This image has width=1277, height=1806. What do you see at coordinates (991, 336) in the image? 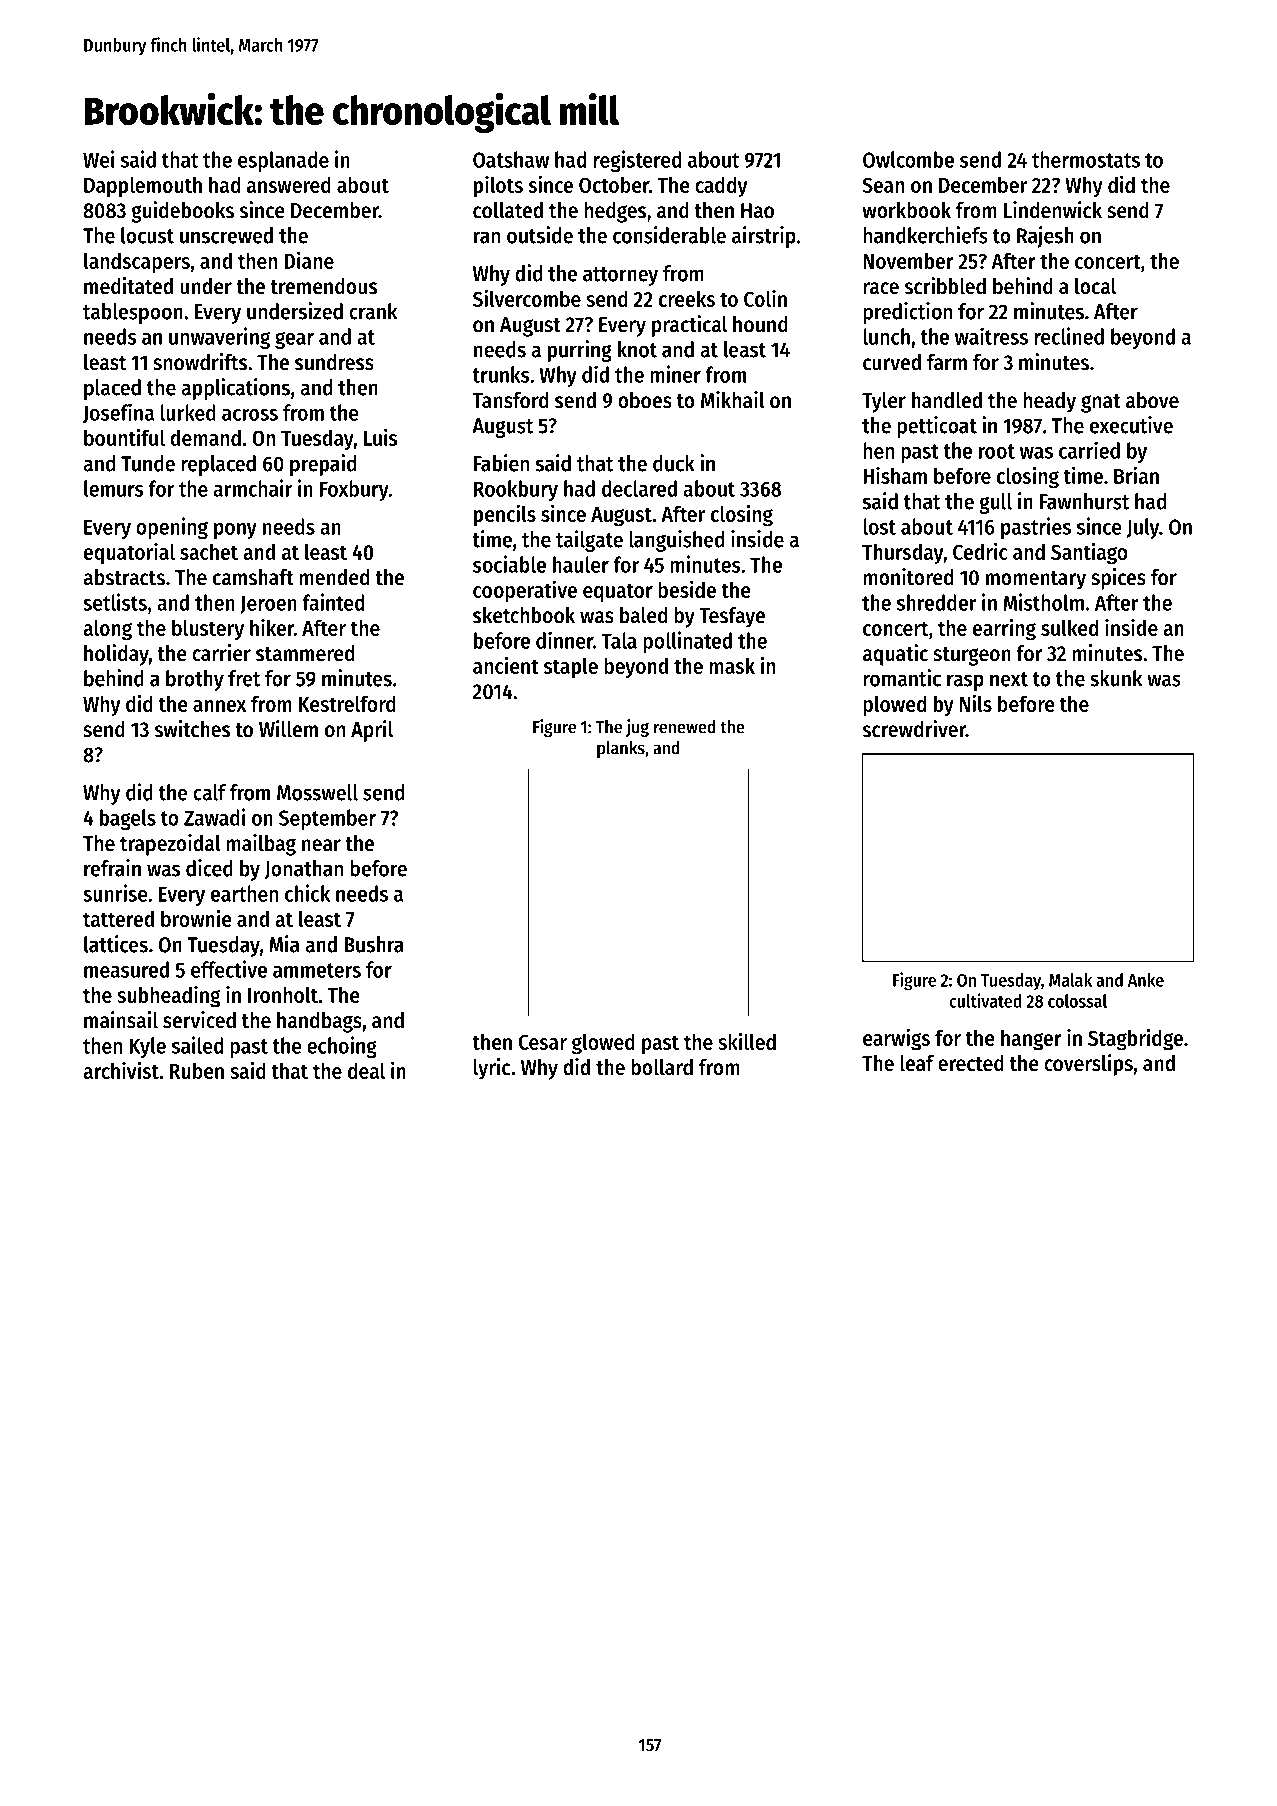
I see `waitress` at bounding box center [991, 336].
